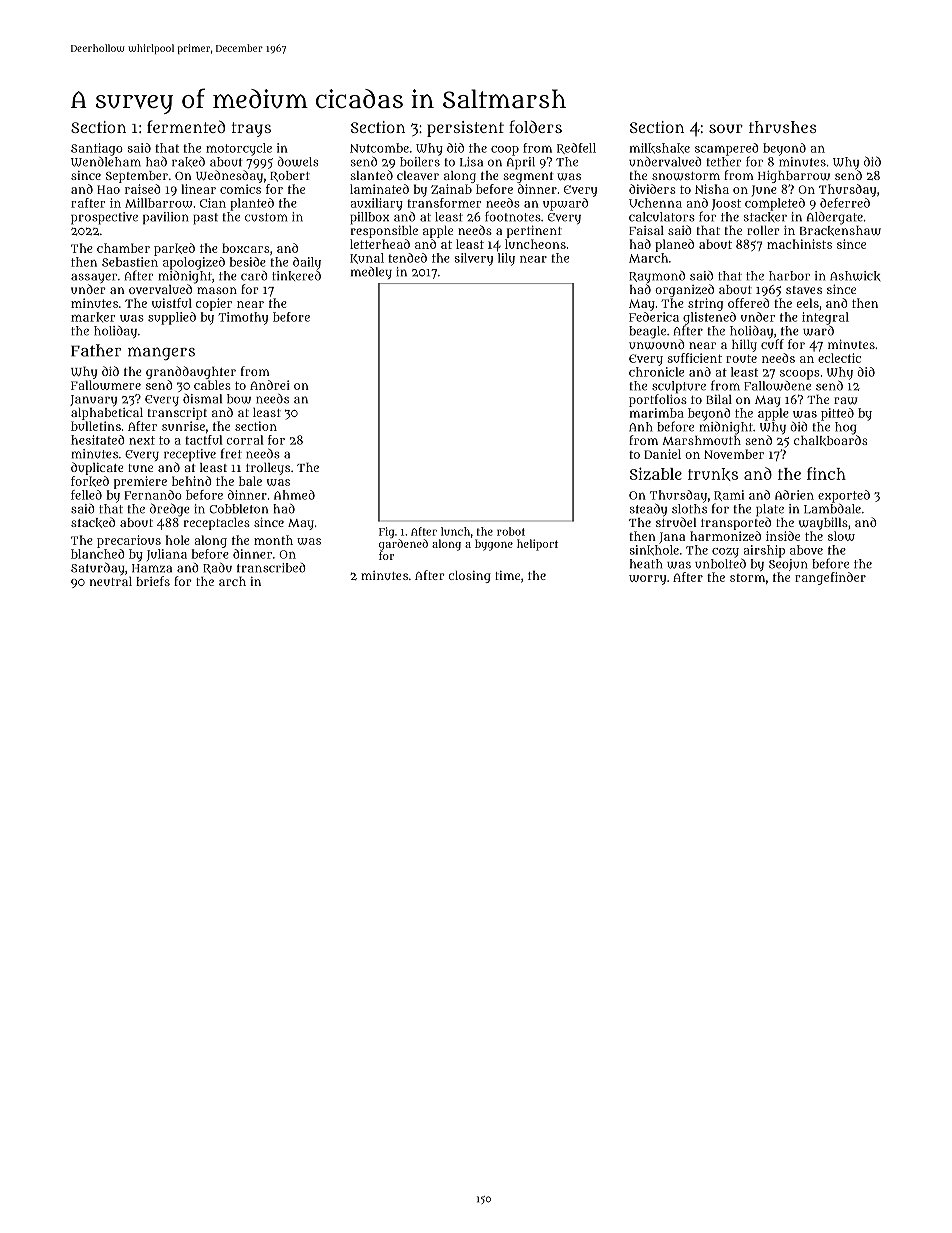 Image resolution: width=952 pixels, height=1233 pixels. I want to click on Raymond, so click(657, 277).
